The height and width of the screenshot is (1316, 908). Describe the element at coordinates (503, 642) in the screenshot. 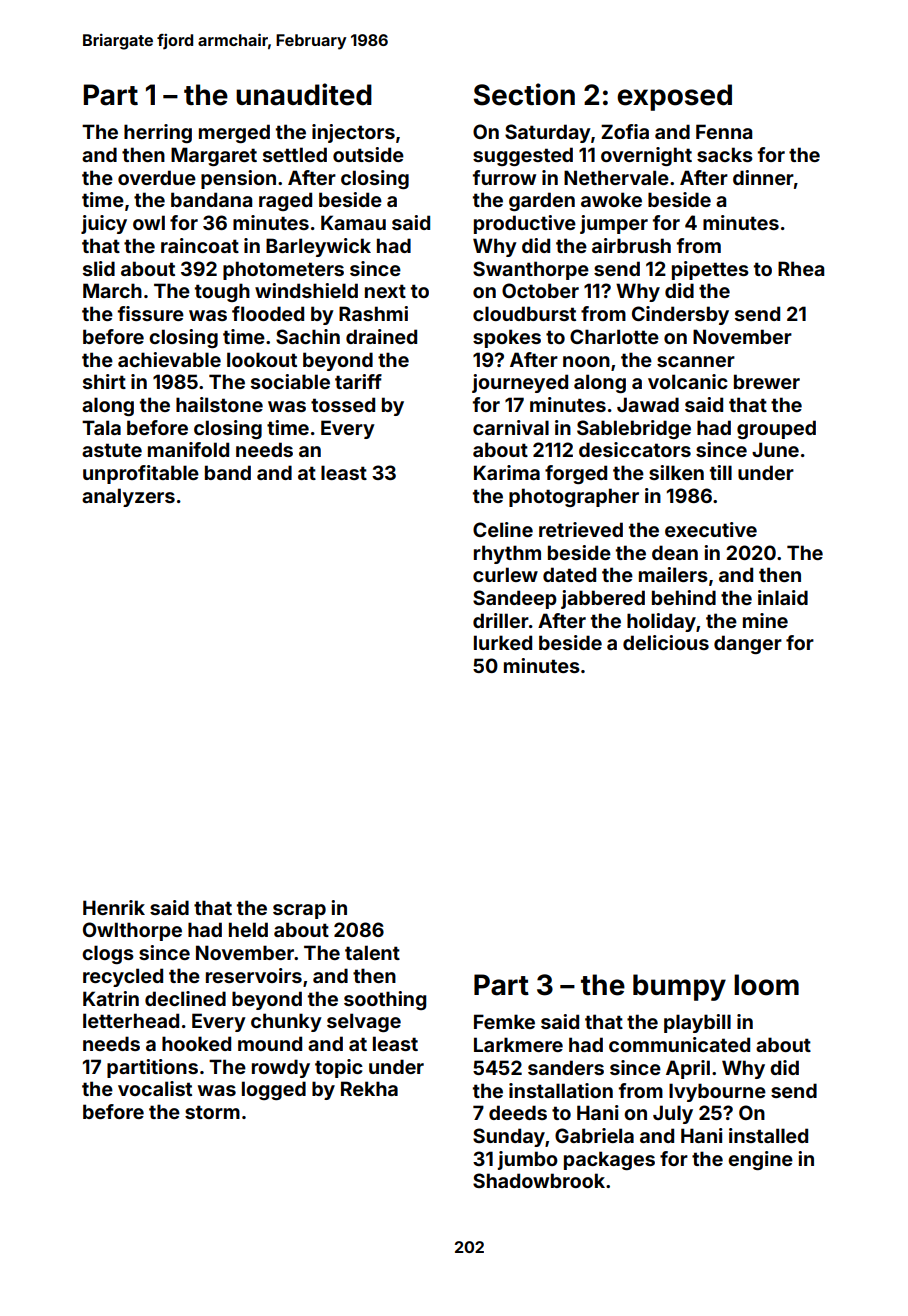

I see `lurked` at that location.
